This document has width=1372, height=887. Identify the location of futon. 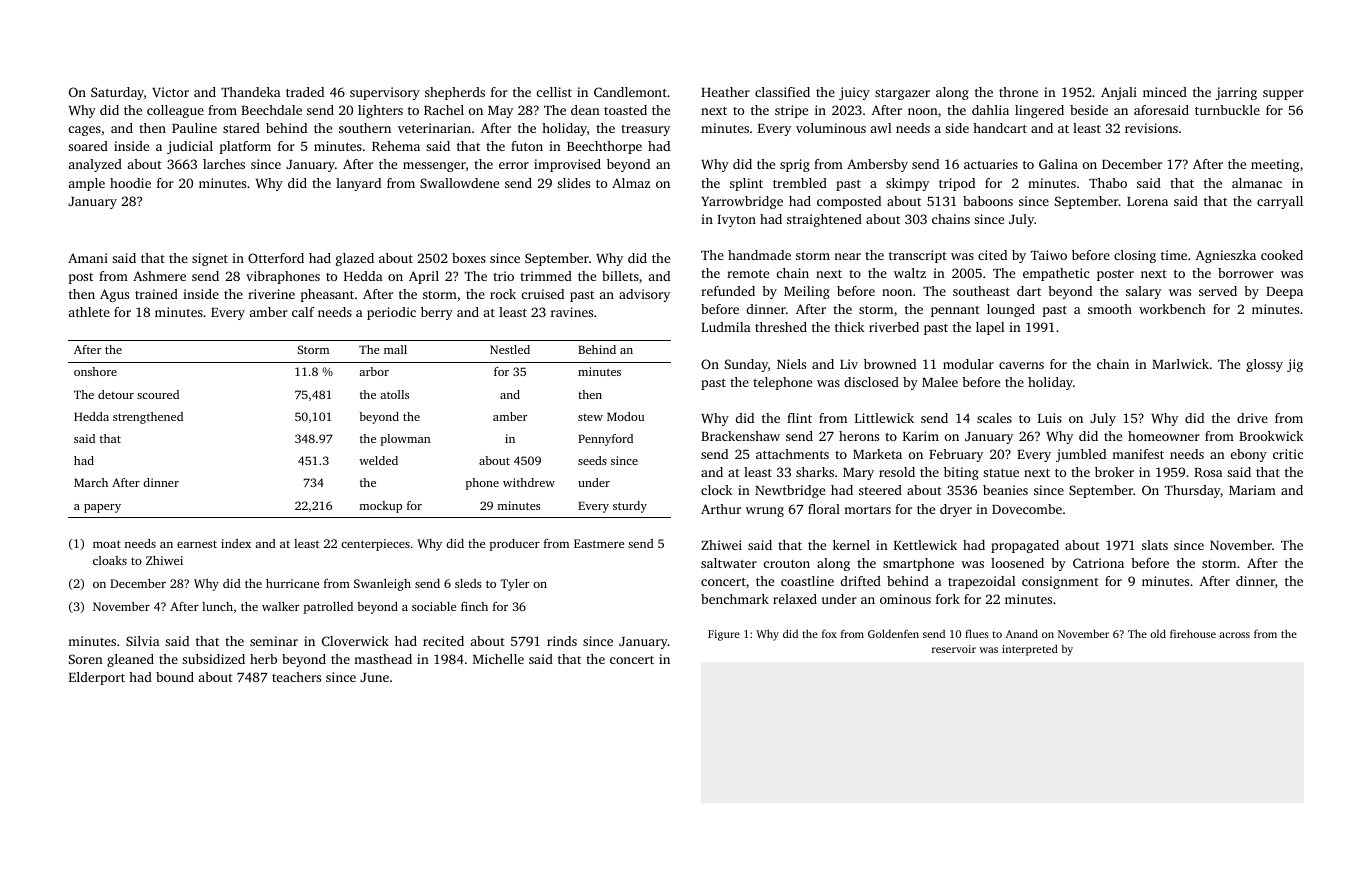
(527, 146).
